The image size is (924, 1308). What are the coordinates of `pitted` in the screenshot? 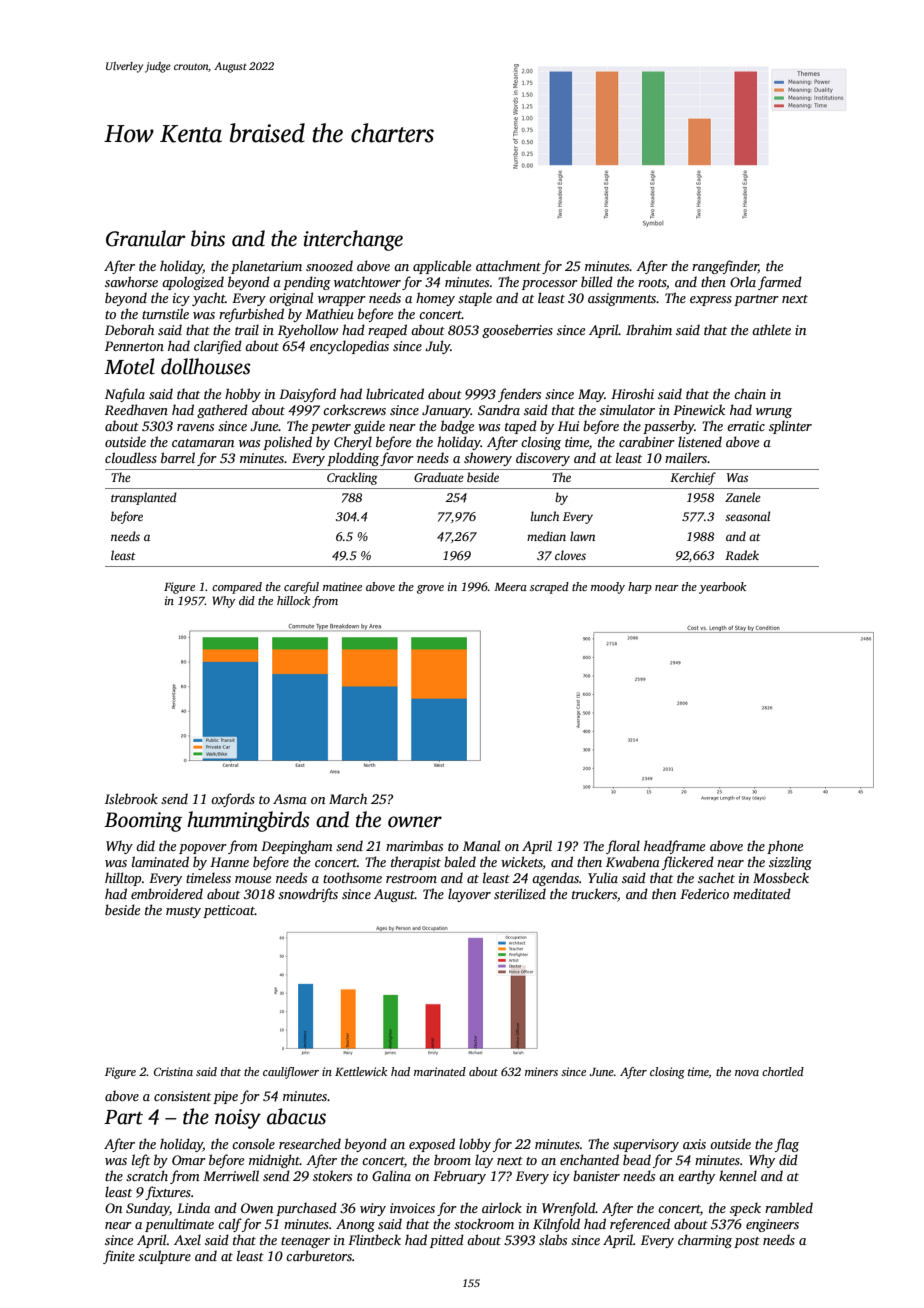 It's located at (447, 1241).
